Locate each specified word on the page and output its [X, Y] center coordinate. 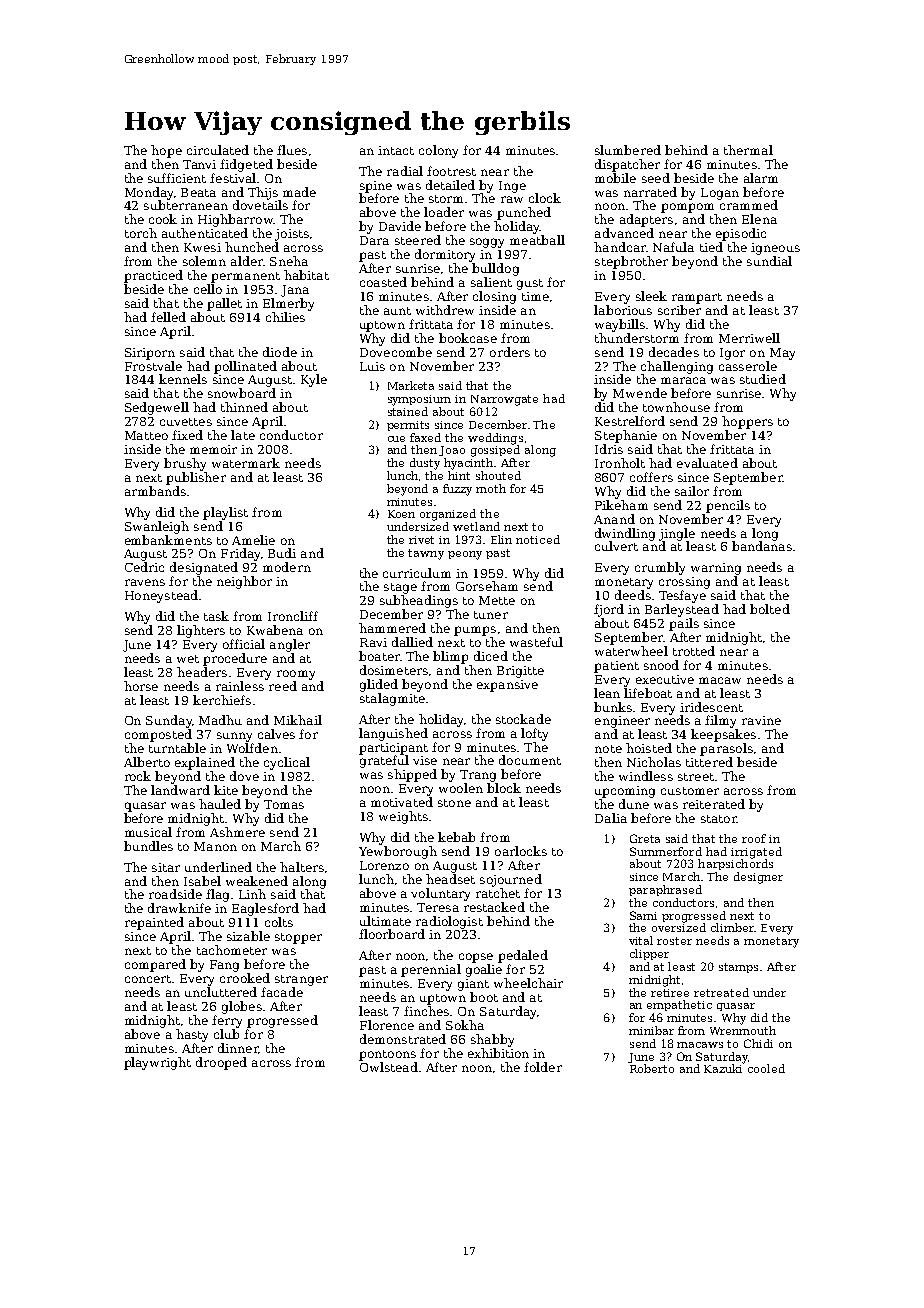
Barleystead [682, 610]
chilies [285, 317]
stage [400, 588]
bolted [770, 609]
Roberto [652, 1068]
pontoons [387, 1055]
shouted [498, 475]
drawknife [179, 908]
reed [283, 686]
